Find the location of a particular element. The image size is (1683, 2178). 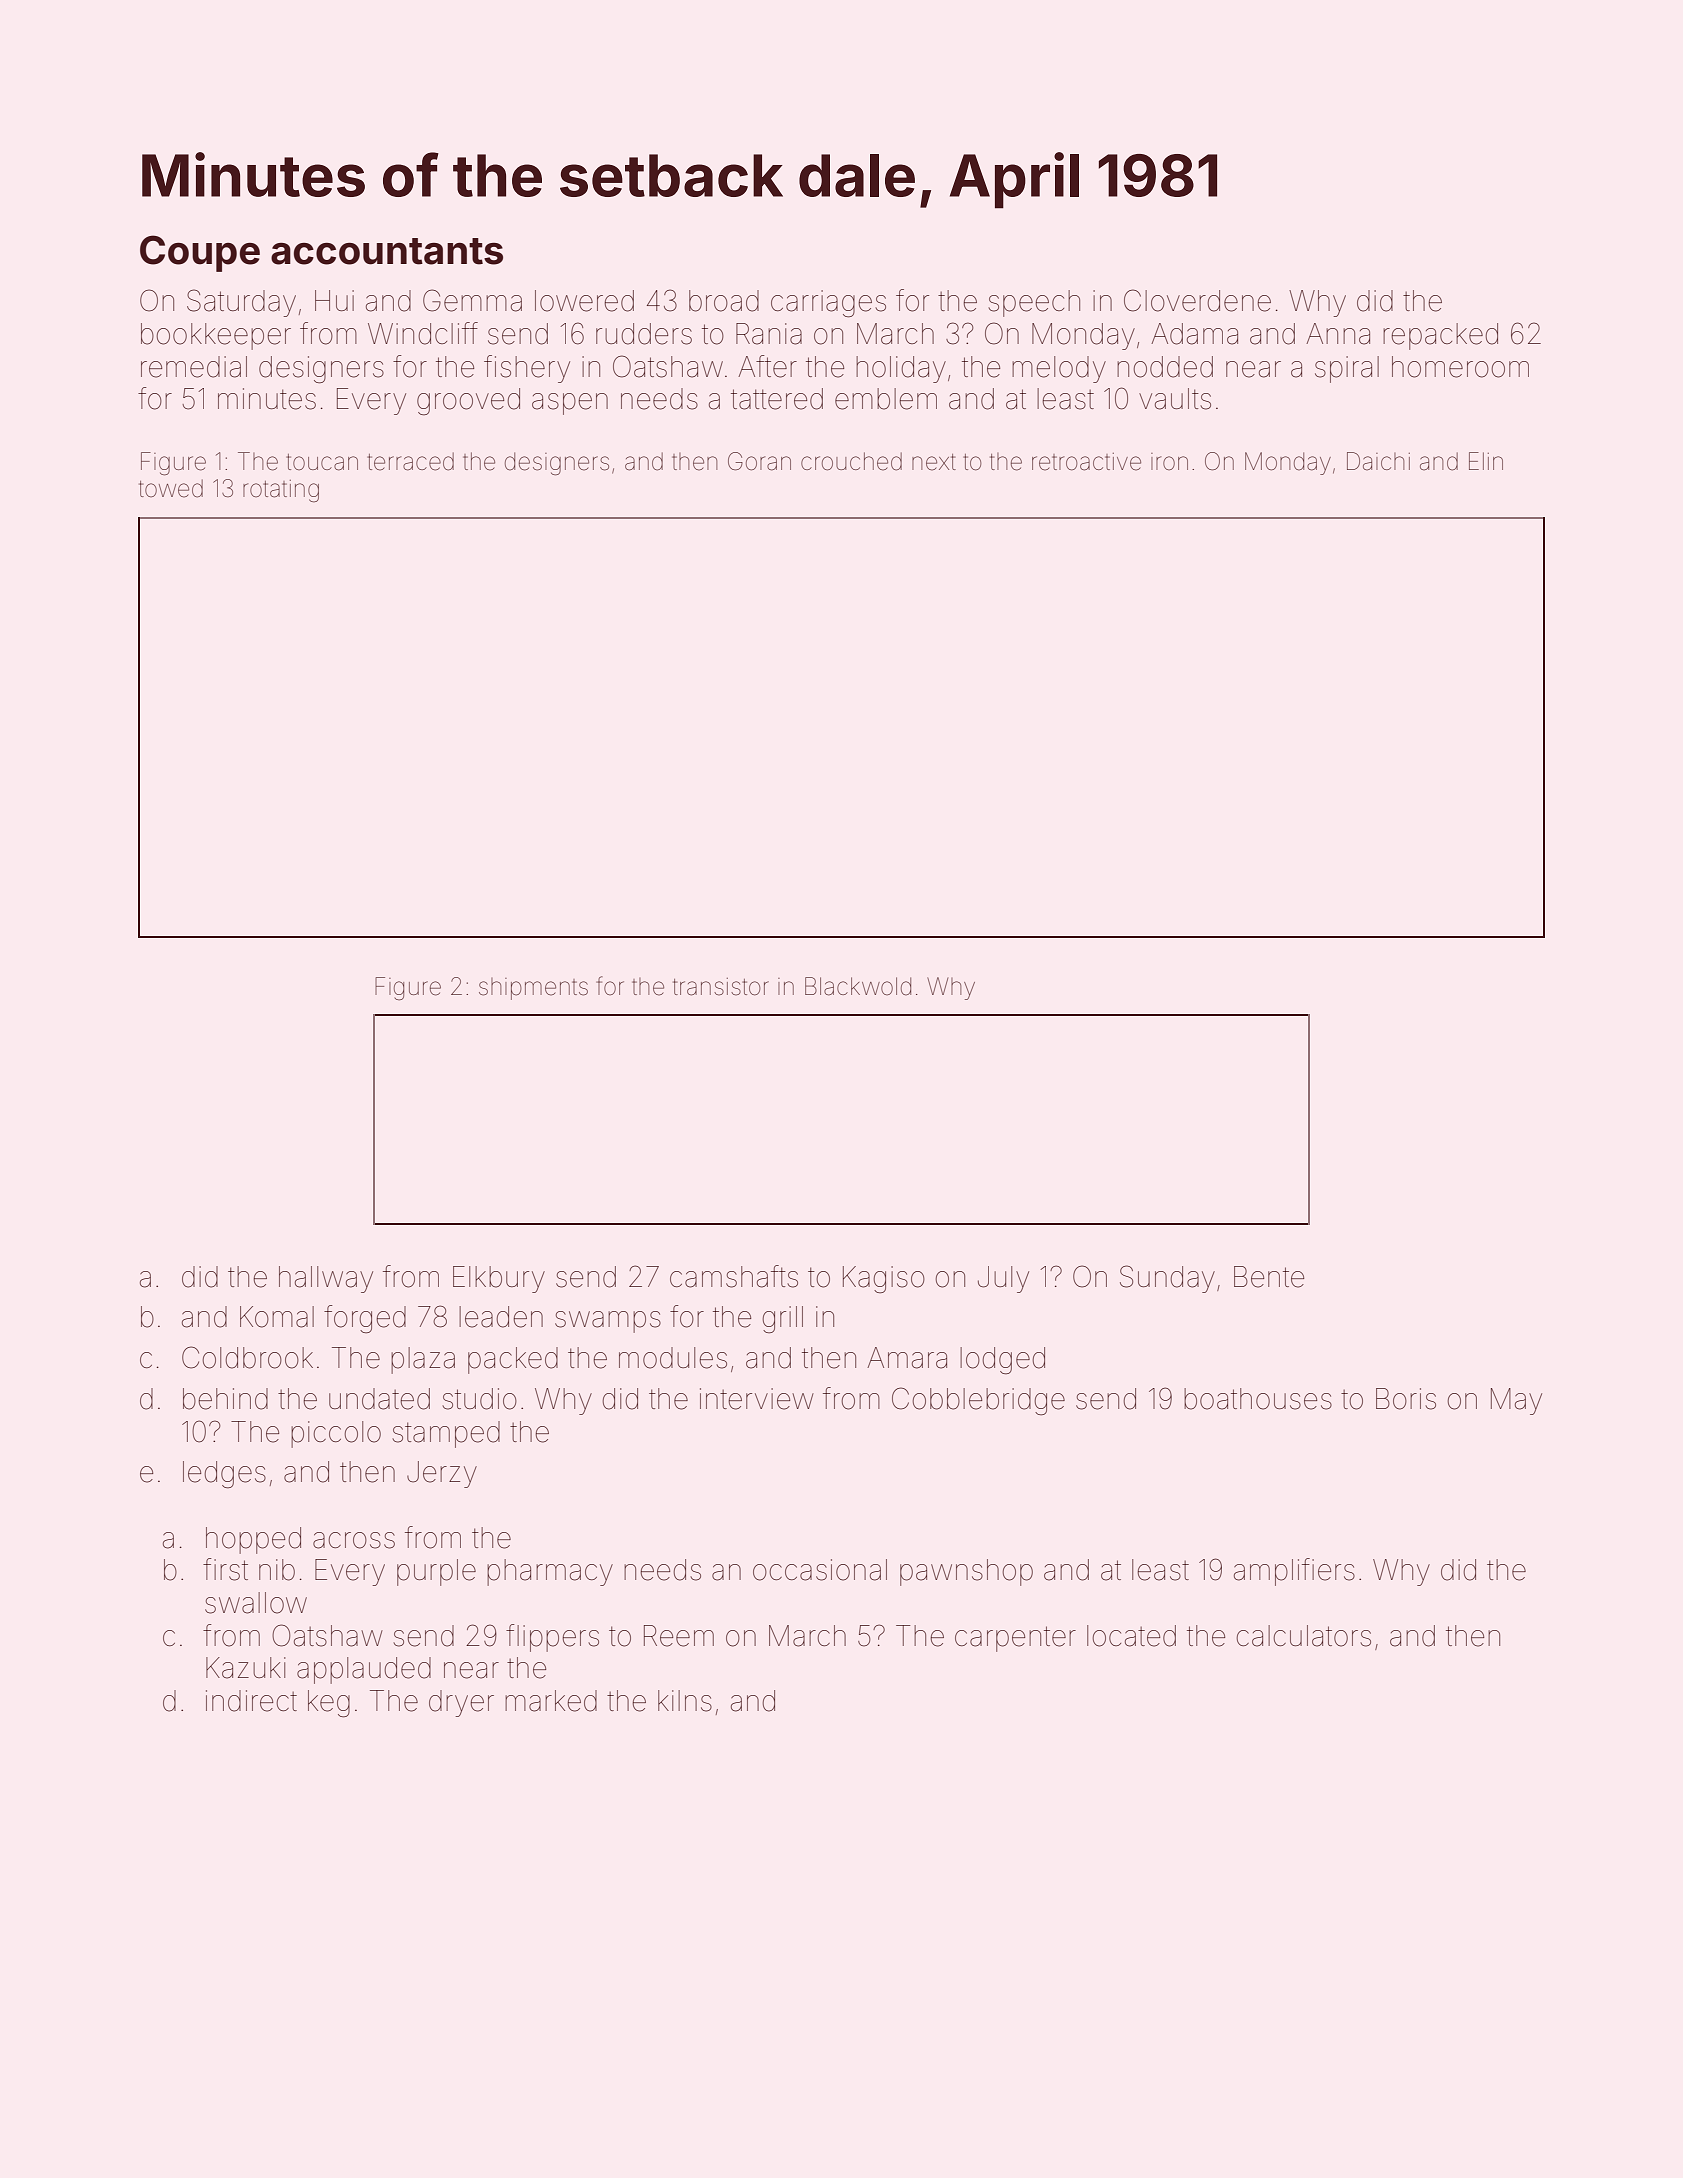

carriages is located at coordinates (828, 304).
